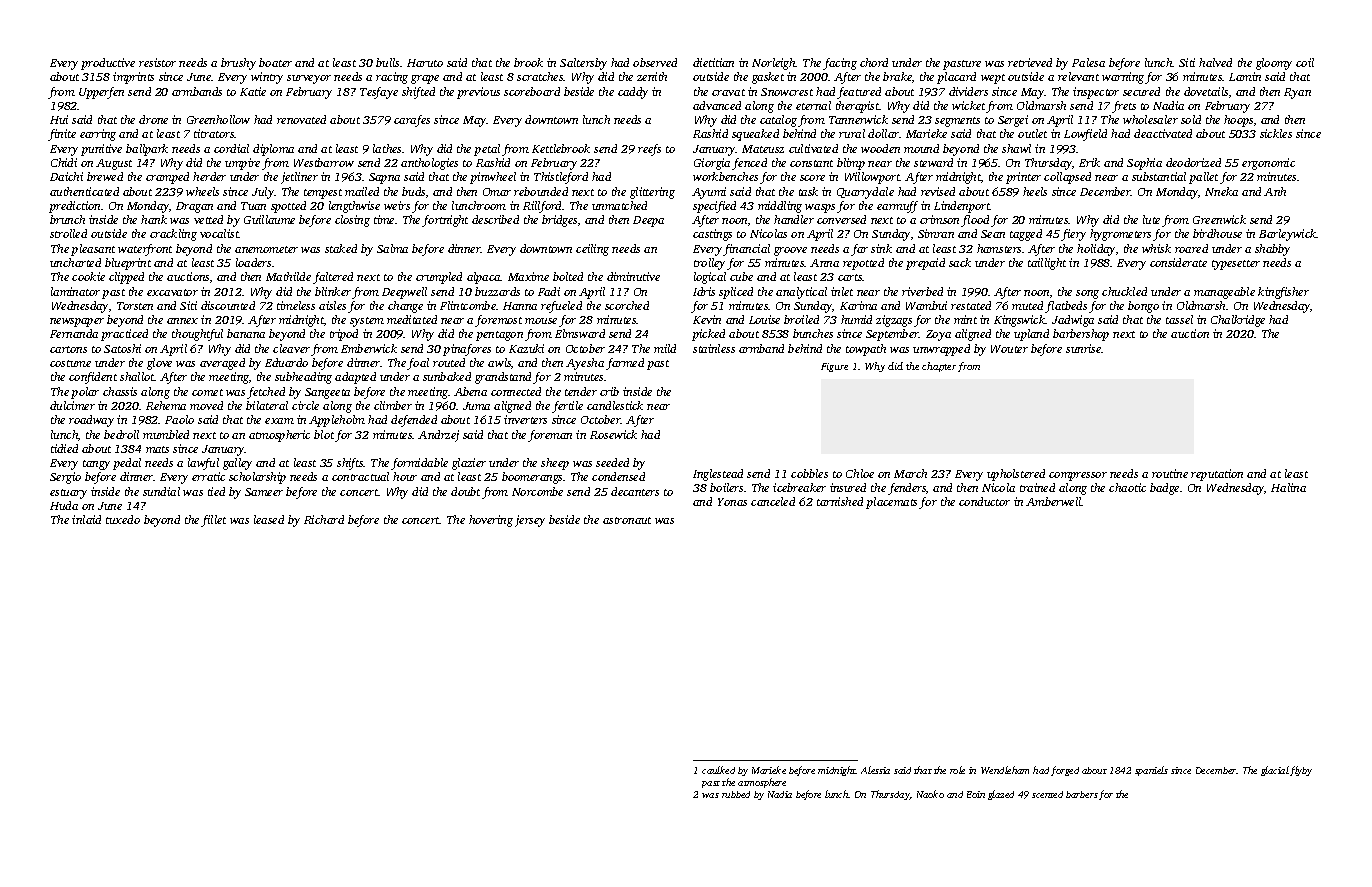 The width and height of the page is (1372, 887). What do you see at coordinates (213, 521) in the page?
I see `fillet` at bounding box center [213, 521].
